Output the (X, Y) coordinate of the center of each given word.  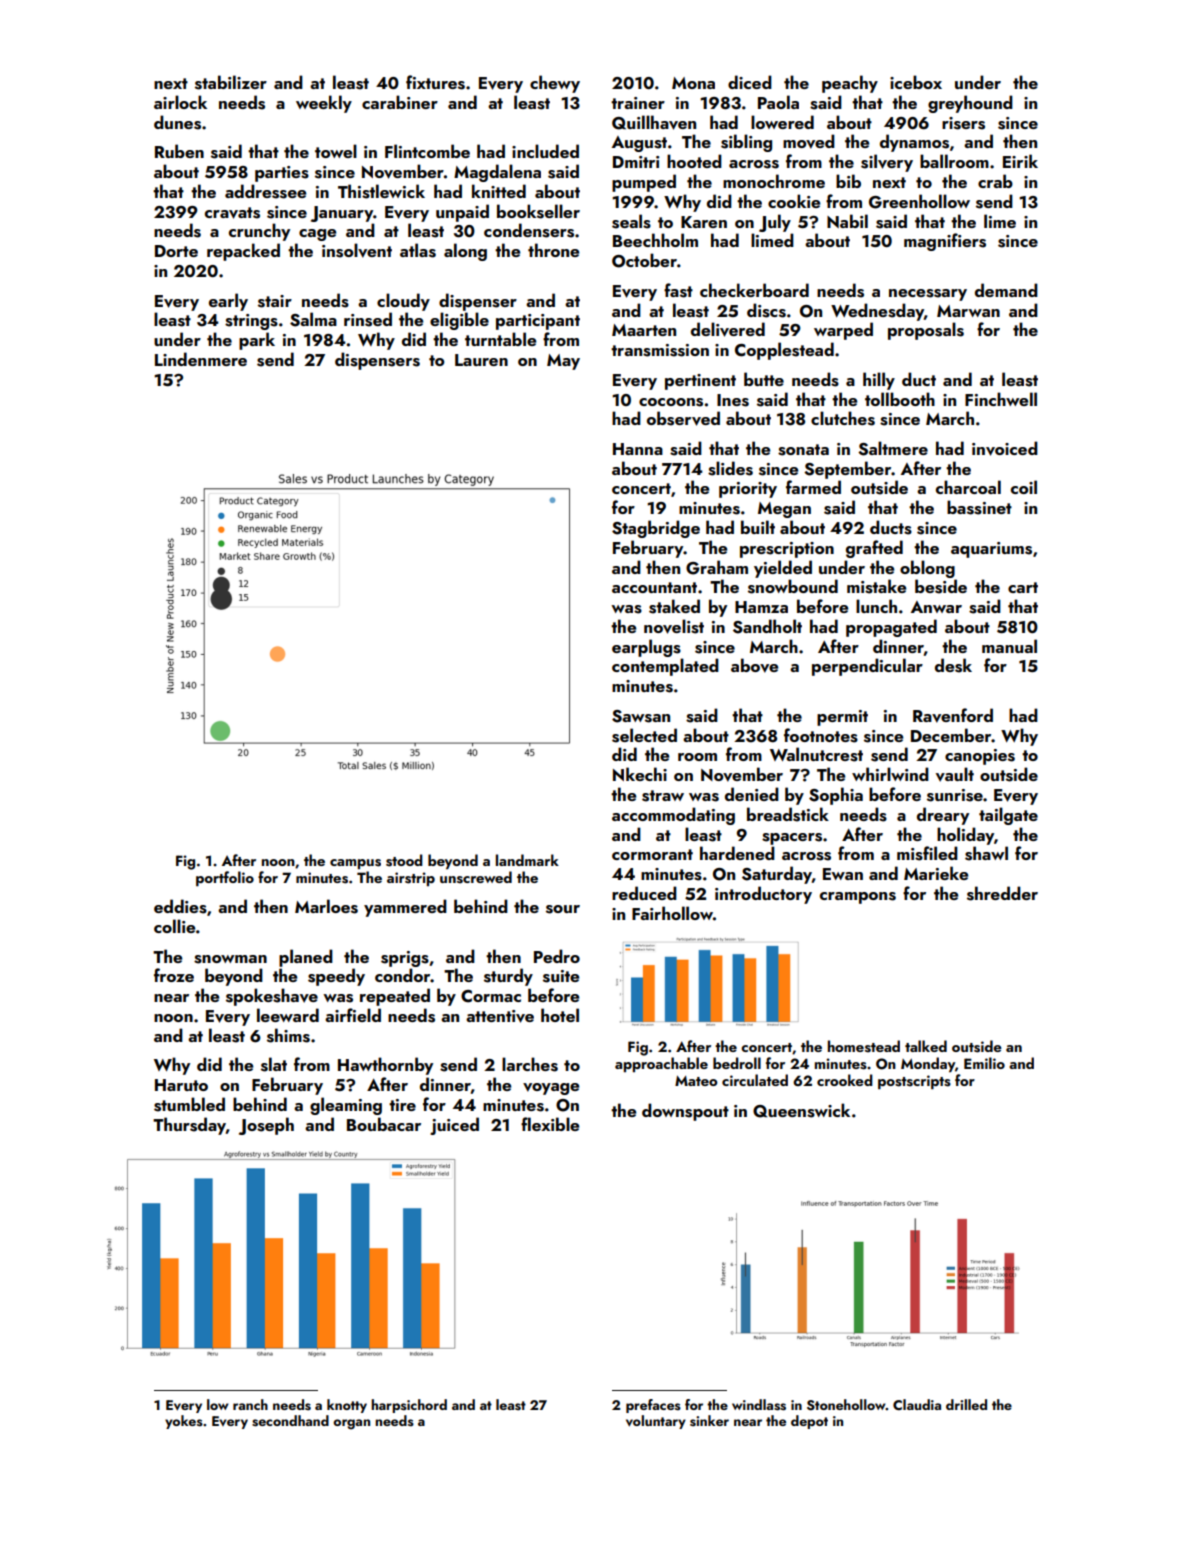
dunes (177, 122)
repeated (395, 997)
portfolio (225, 878)
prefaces (653, 1406)
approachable (661, 1064)
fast (678, 290)
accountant (654, 587)
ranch (250, 1404)
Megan (784, 510)
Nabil (847, 221)
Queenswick (801, 1110)
